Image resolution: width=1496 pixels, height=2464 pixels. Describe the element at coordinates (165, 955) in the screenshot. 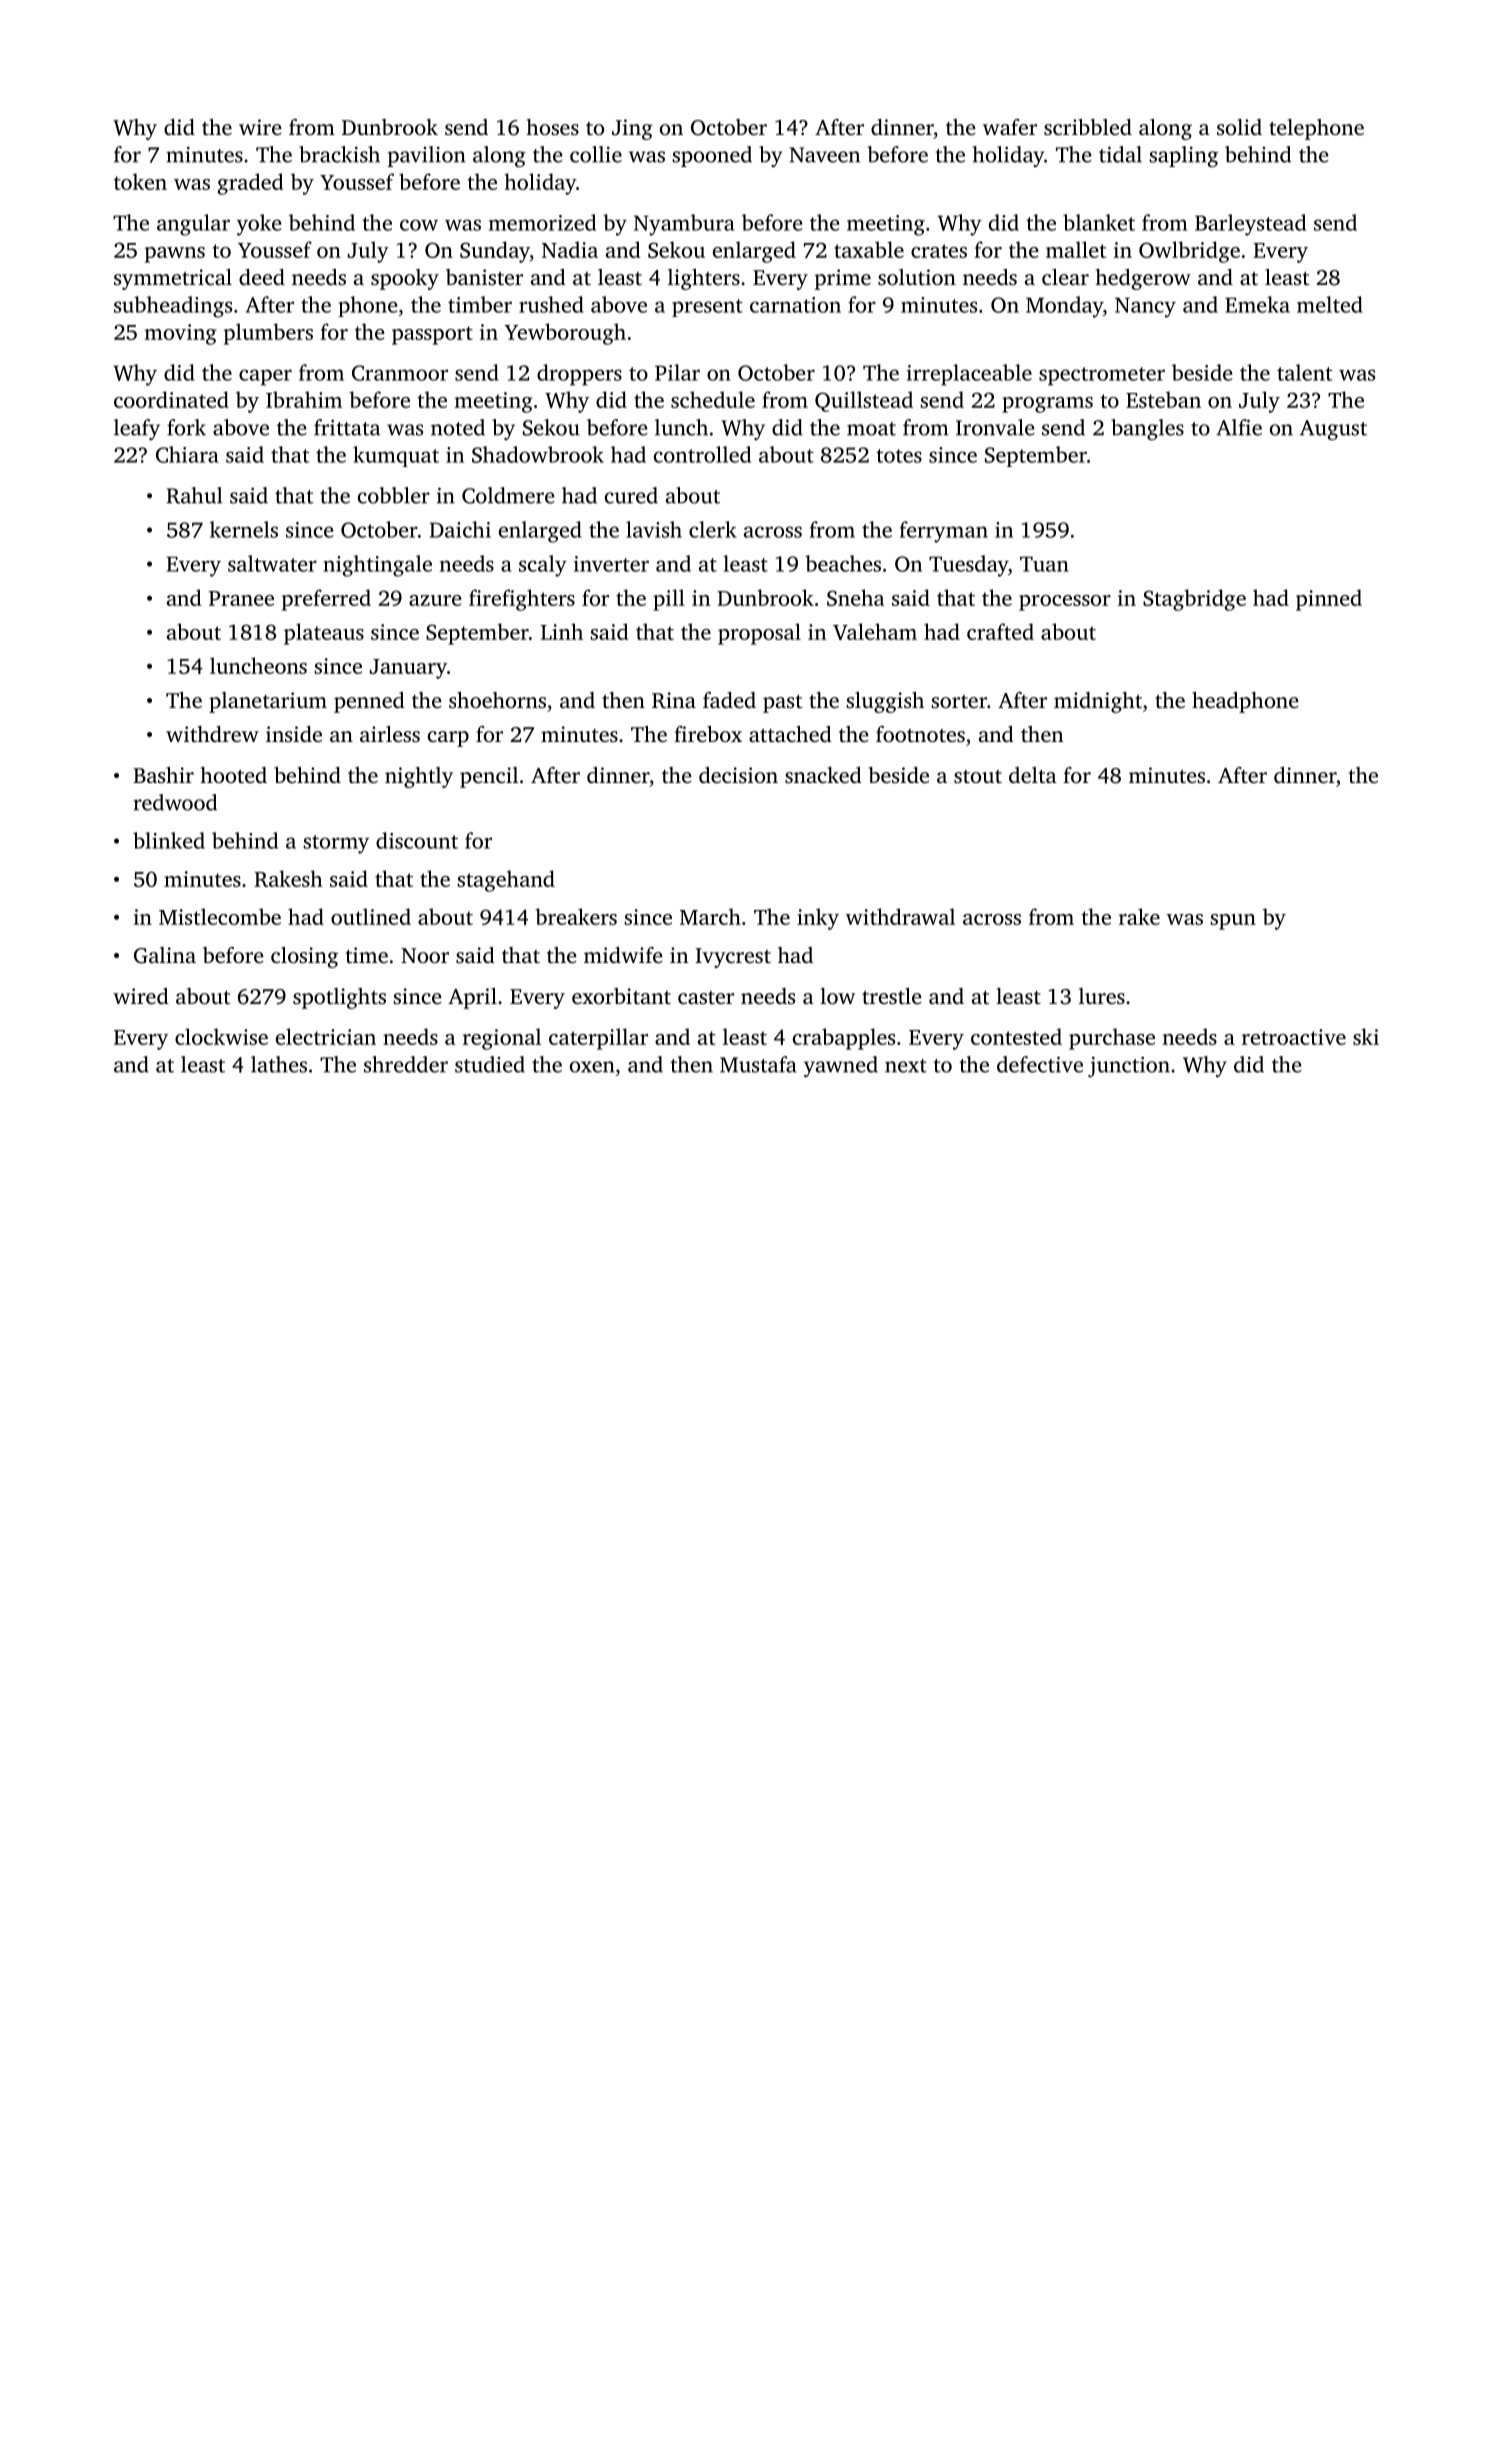

I see `Galina` at that location.
